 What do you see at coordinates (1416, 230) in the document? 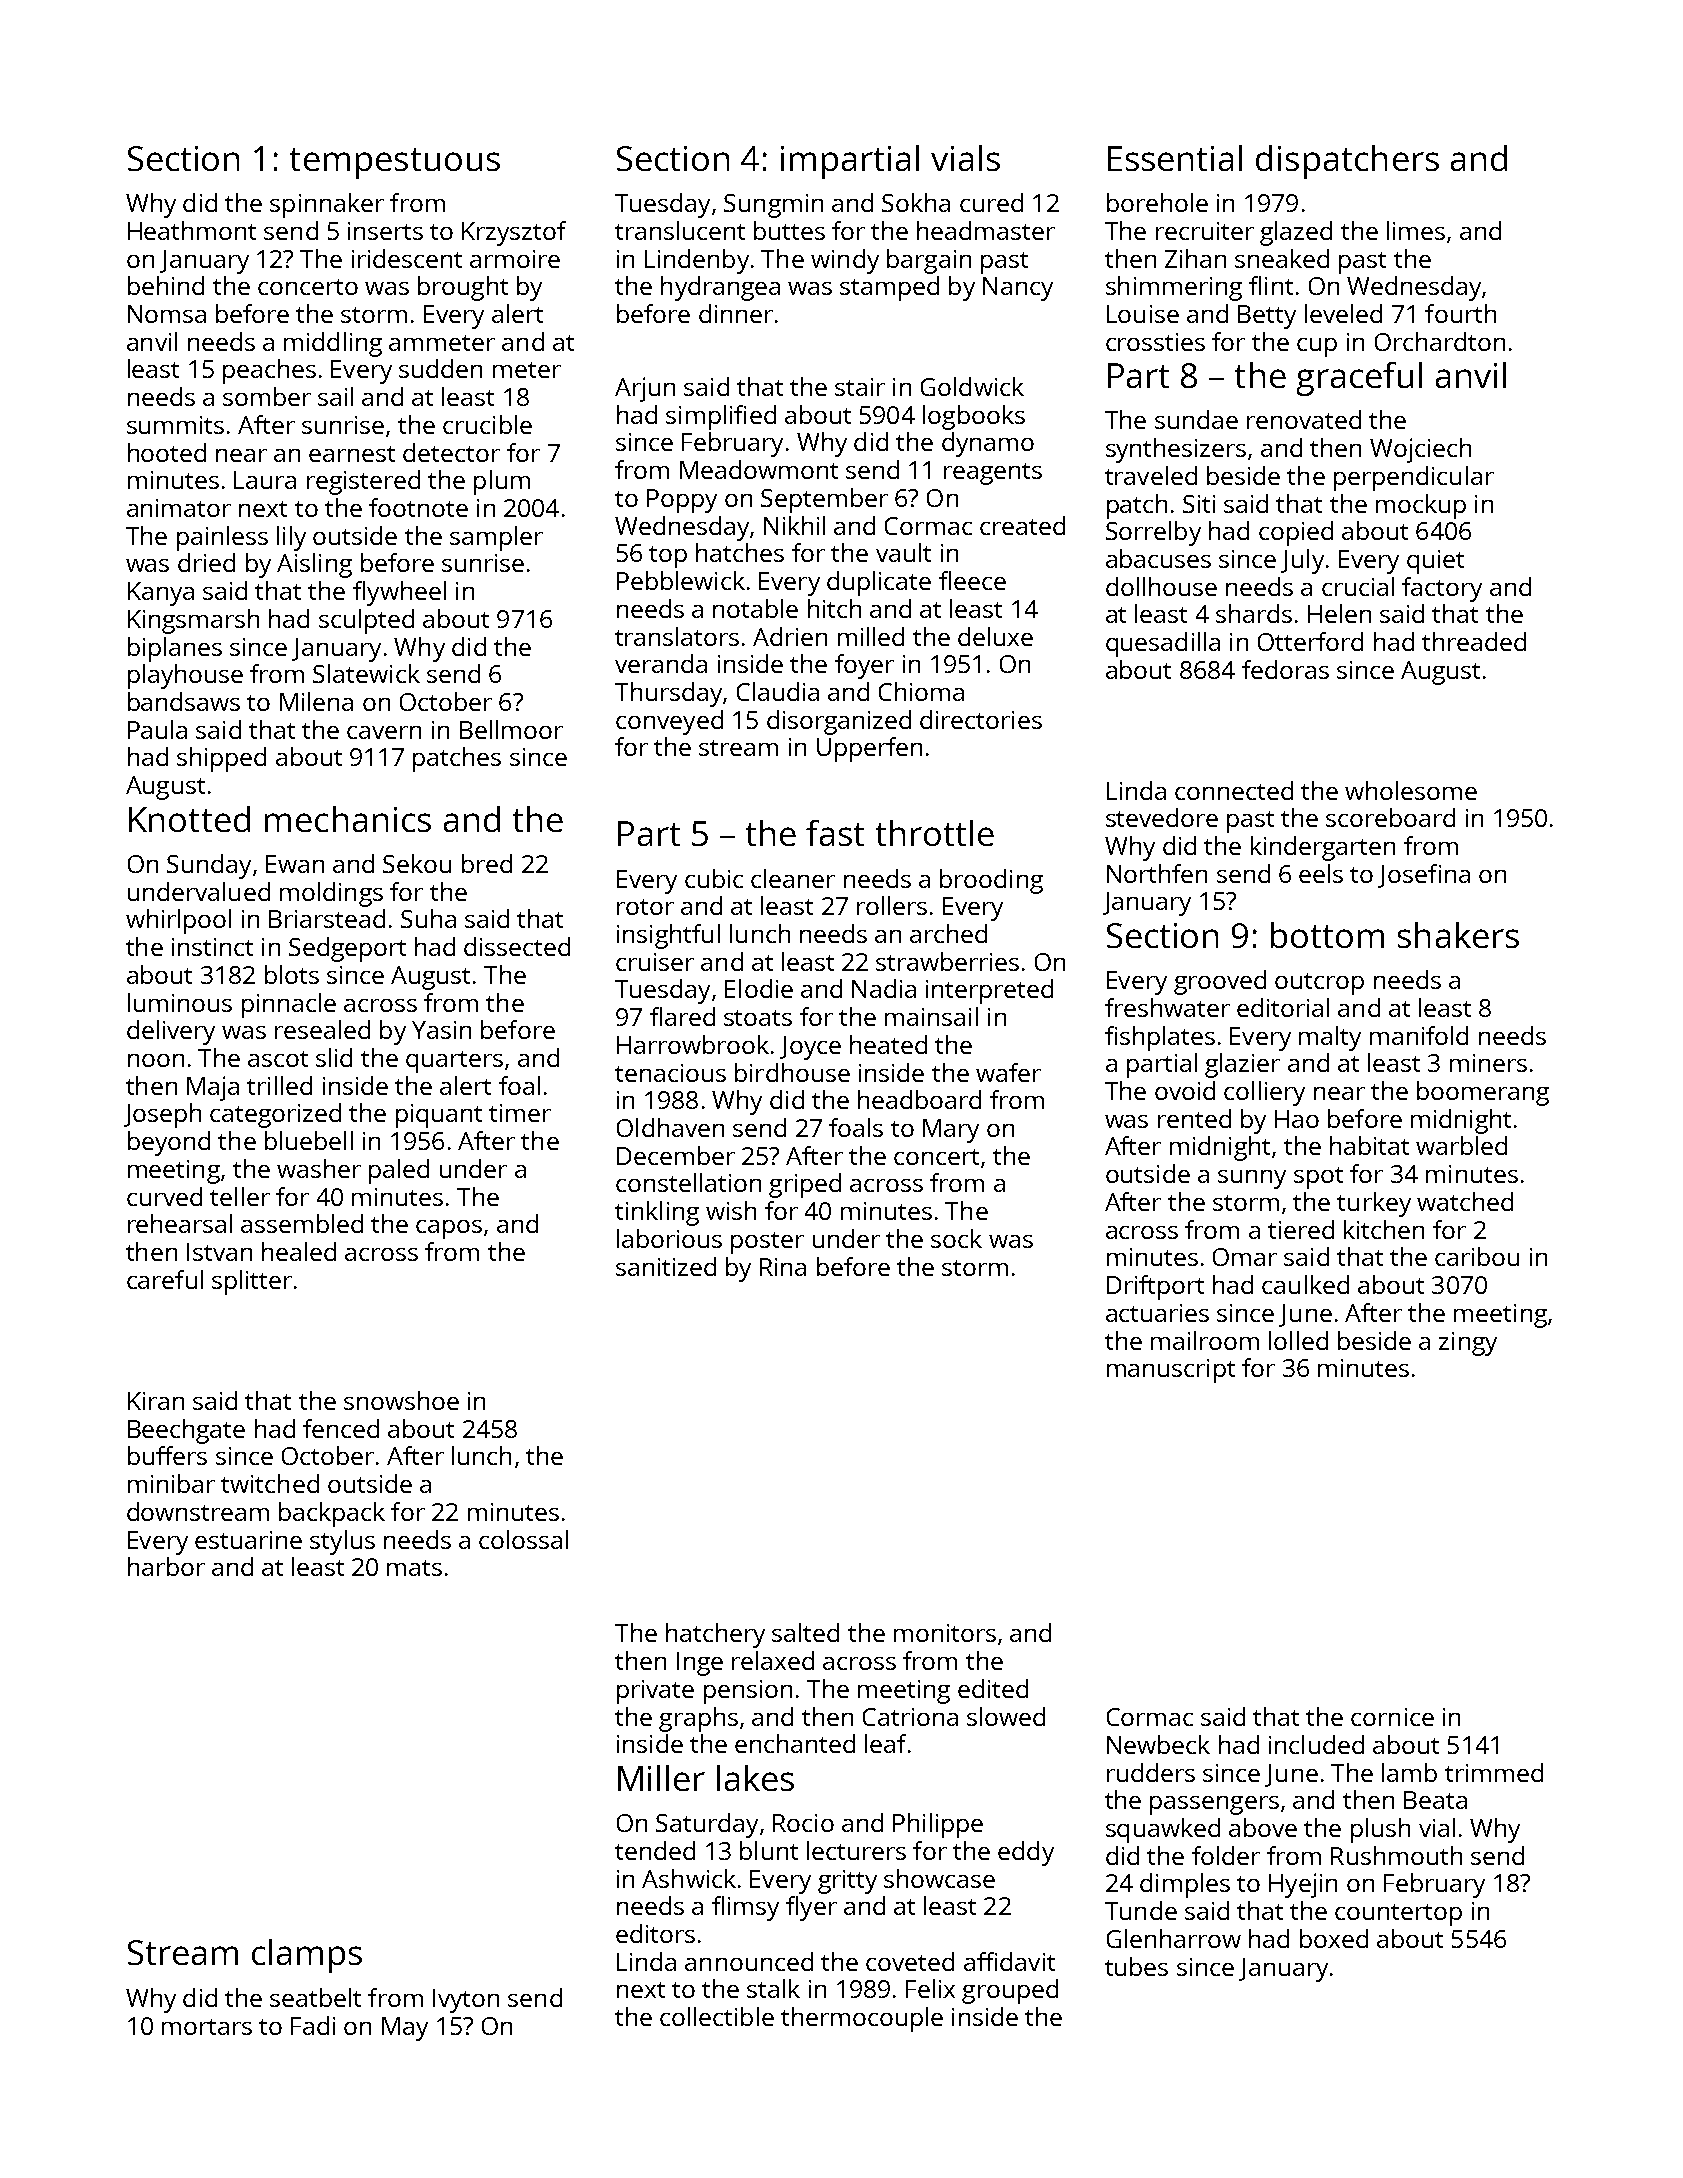
I see `limes` at bounding box center [1416, 230].
